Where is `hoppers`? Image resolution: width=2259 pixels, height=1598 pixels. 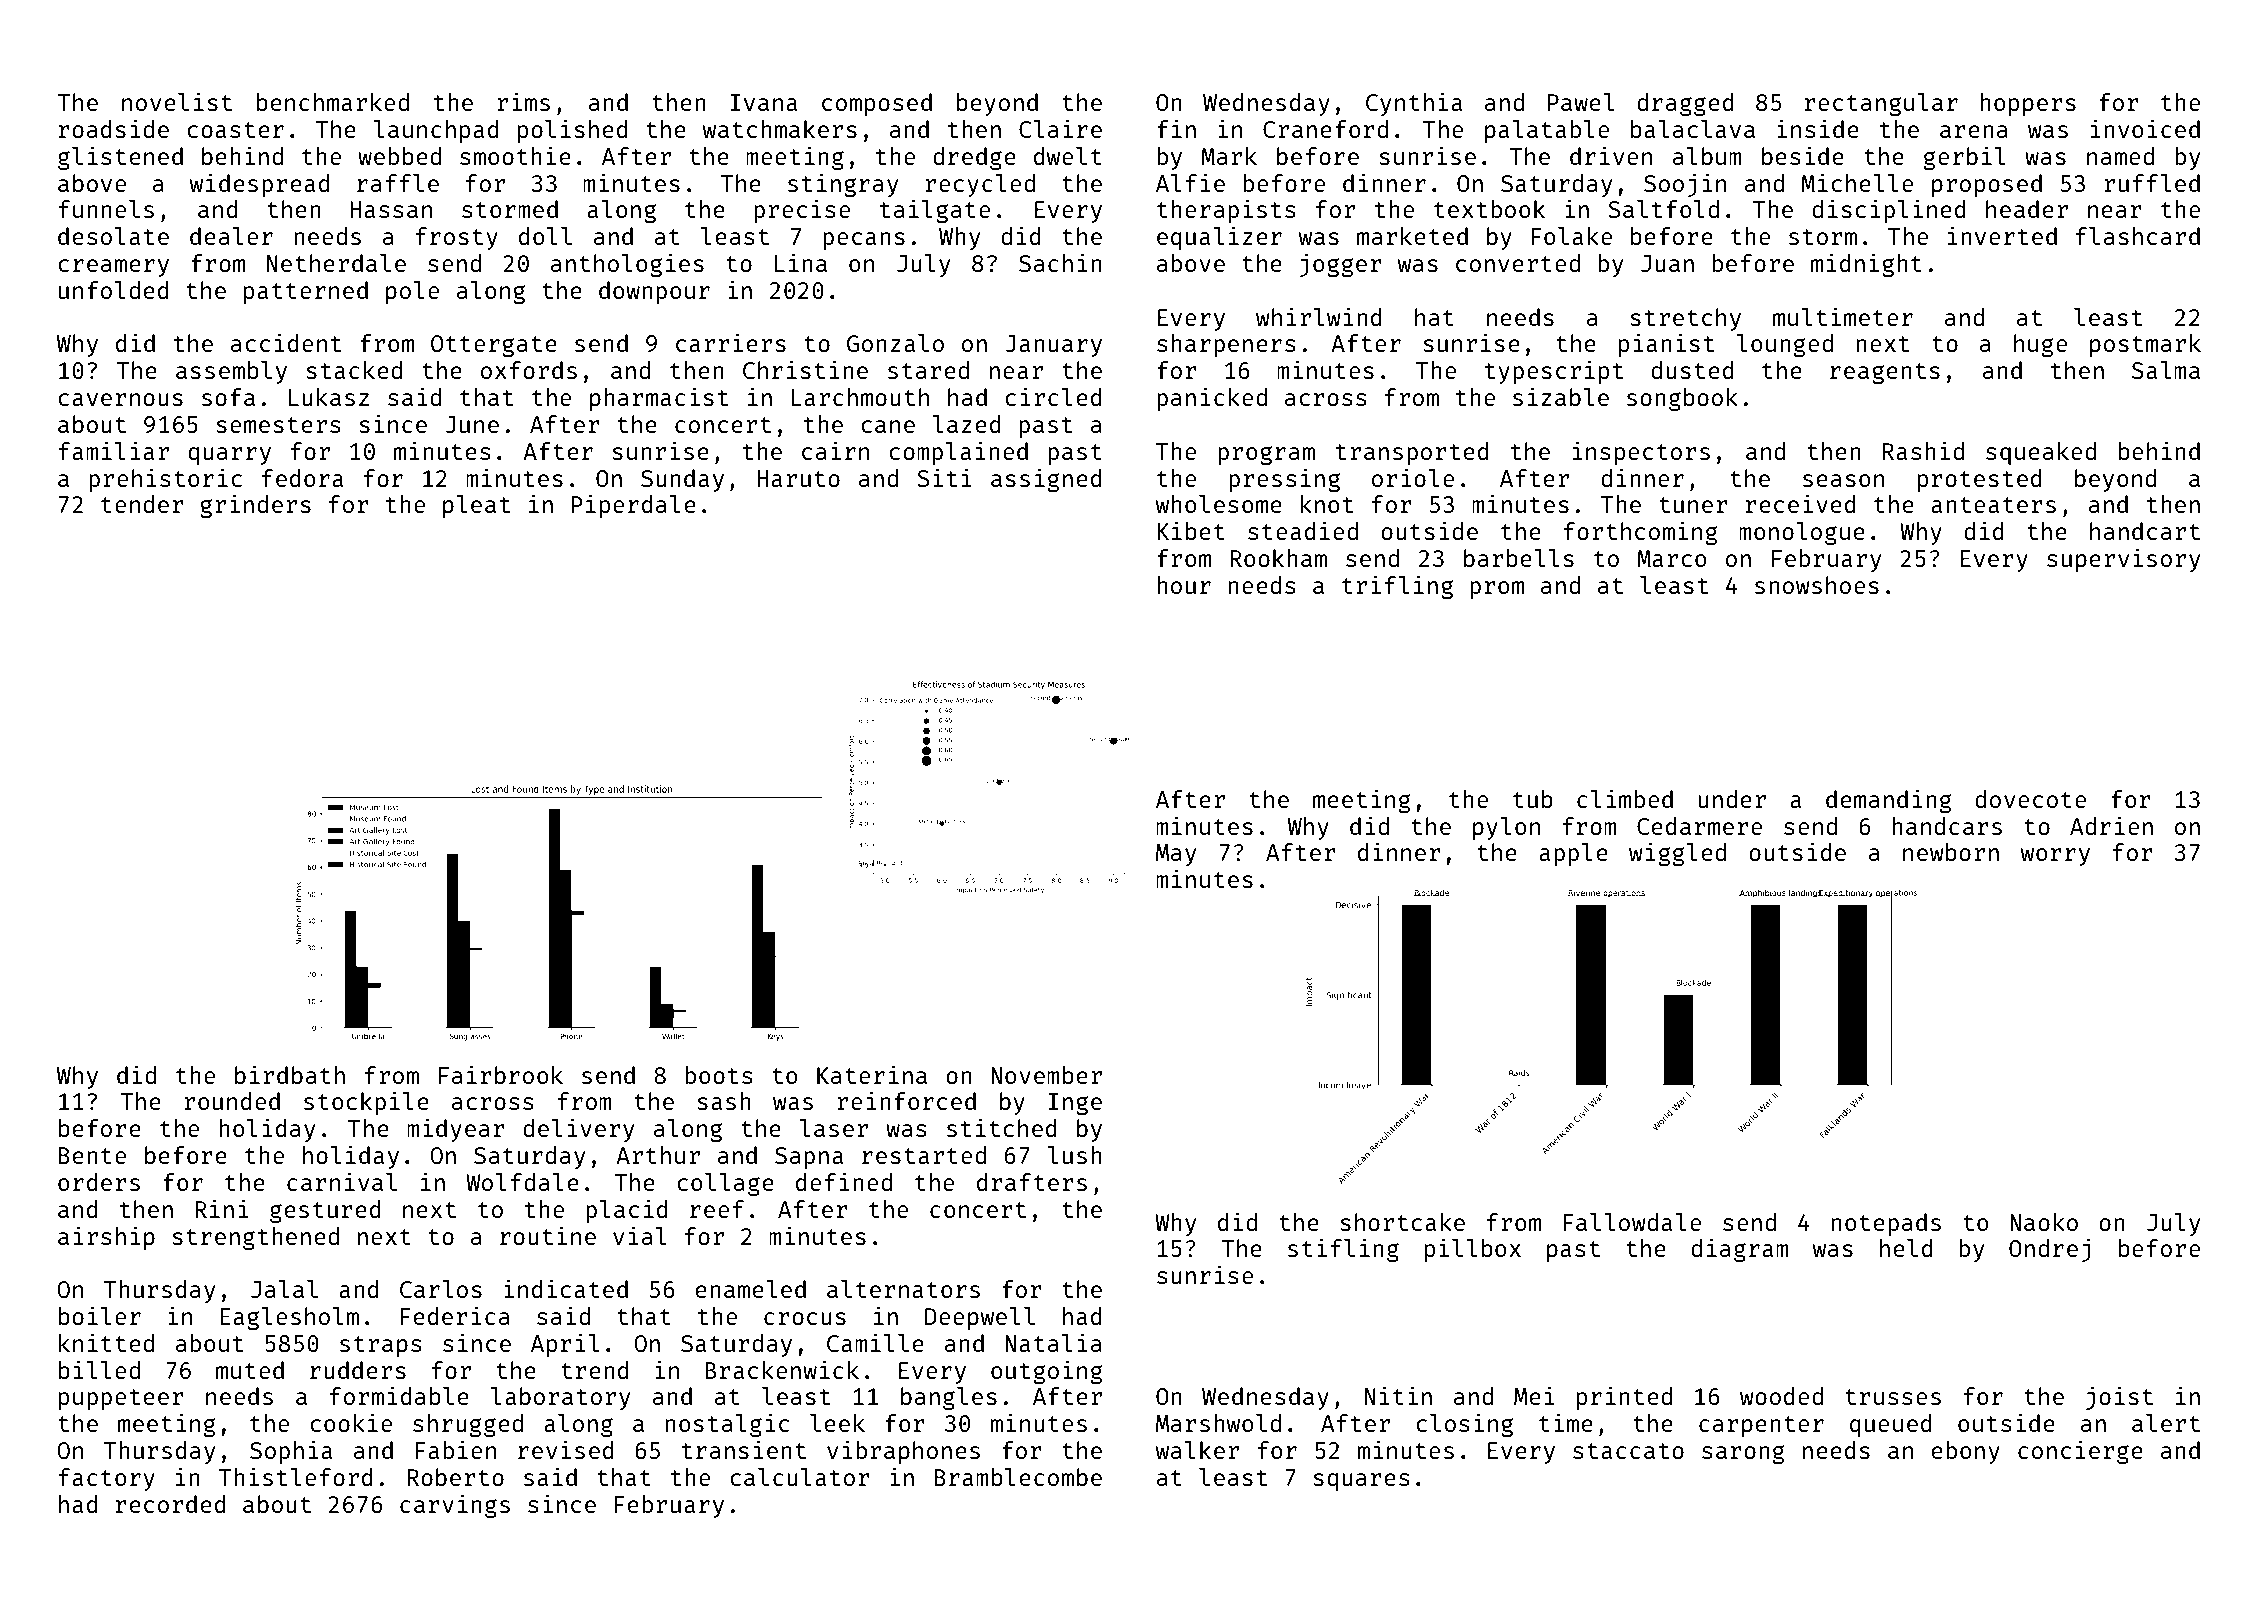
hoppers is located at coordinates (2028, 104).
